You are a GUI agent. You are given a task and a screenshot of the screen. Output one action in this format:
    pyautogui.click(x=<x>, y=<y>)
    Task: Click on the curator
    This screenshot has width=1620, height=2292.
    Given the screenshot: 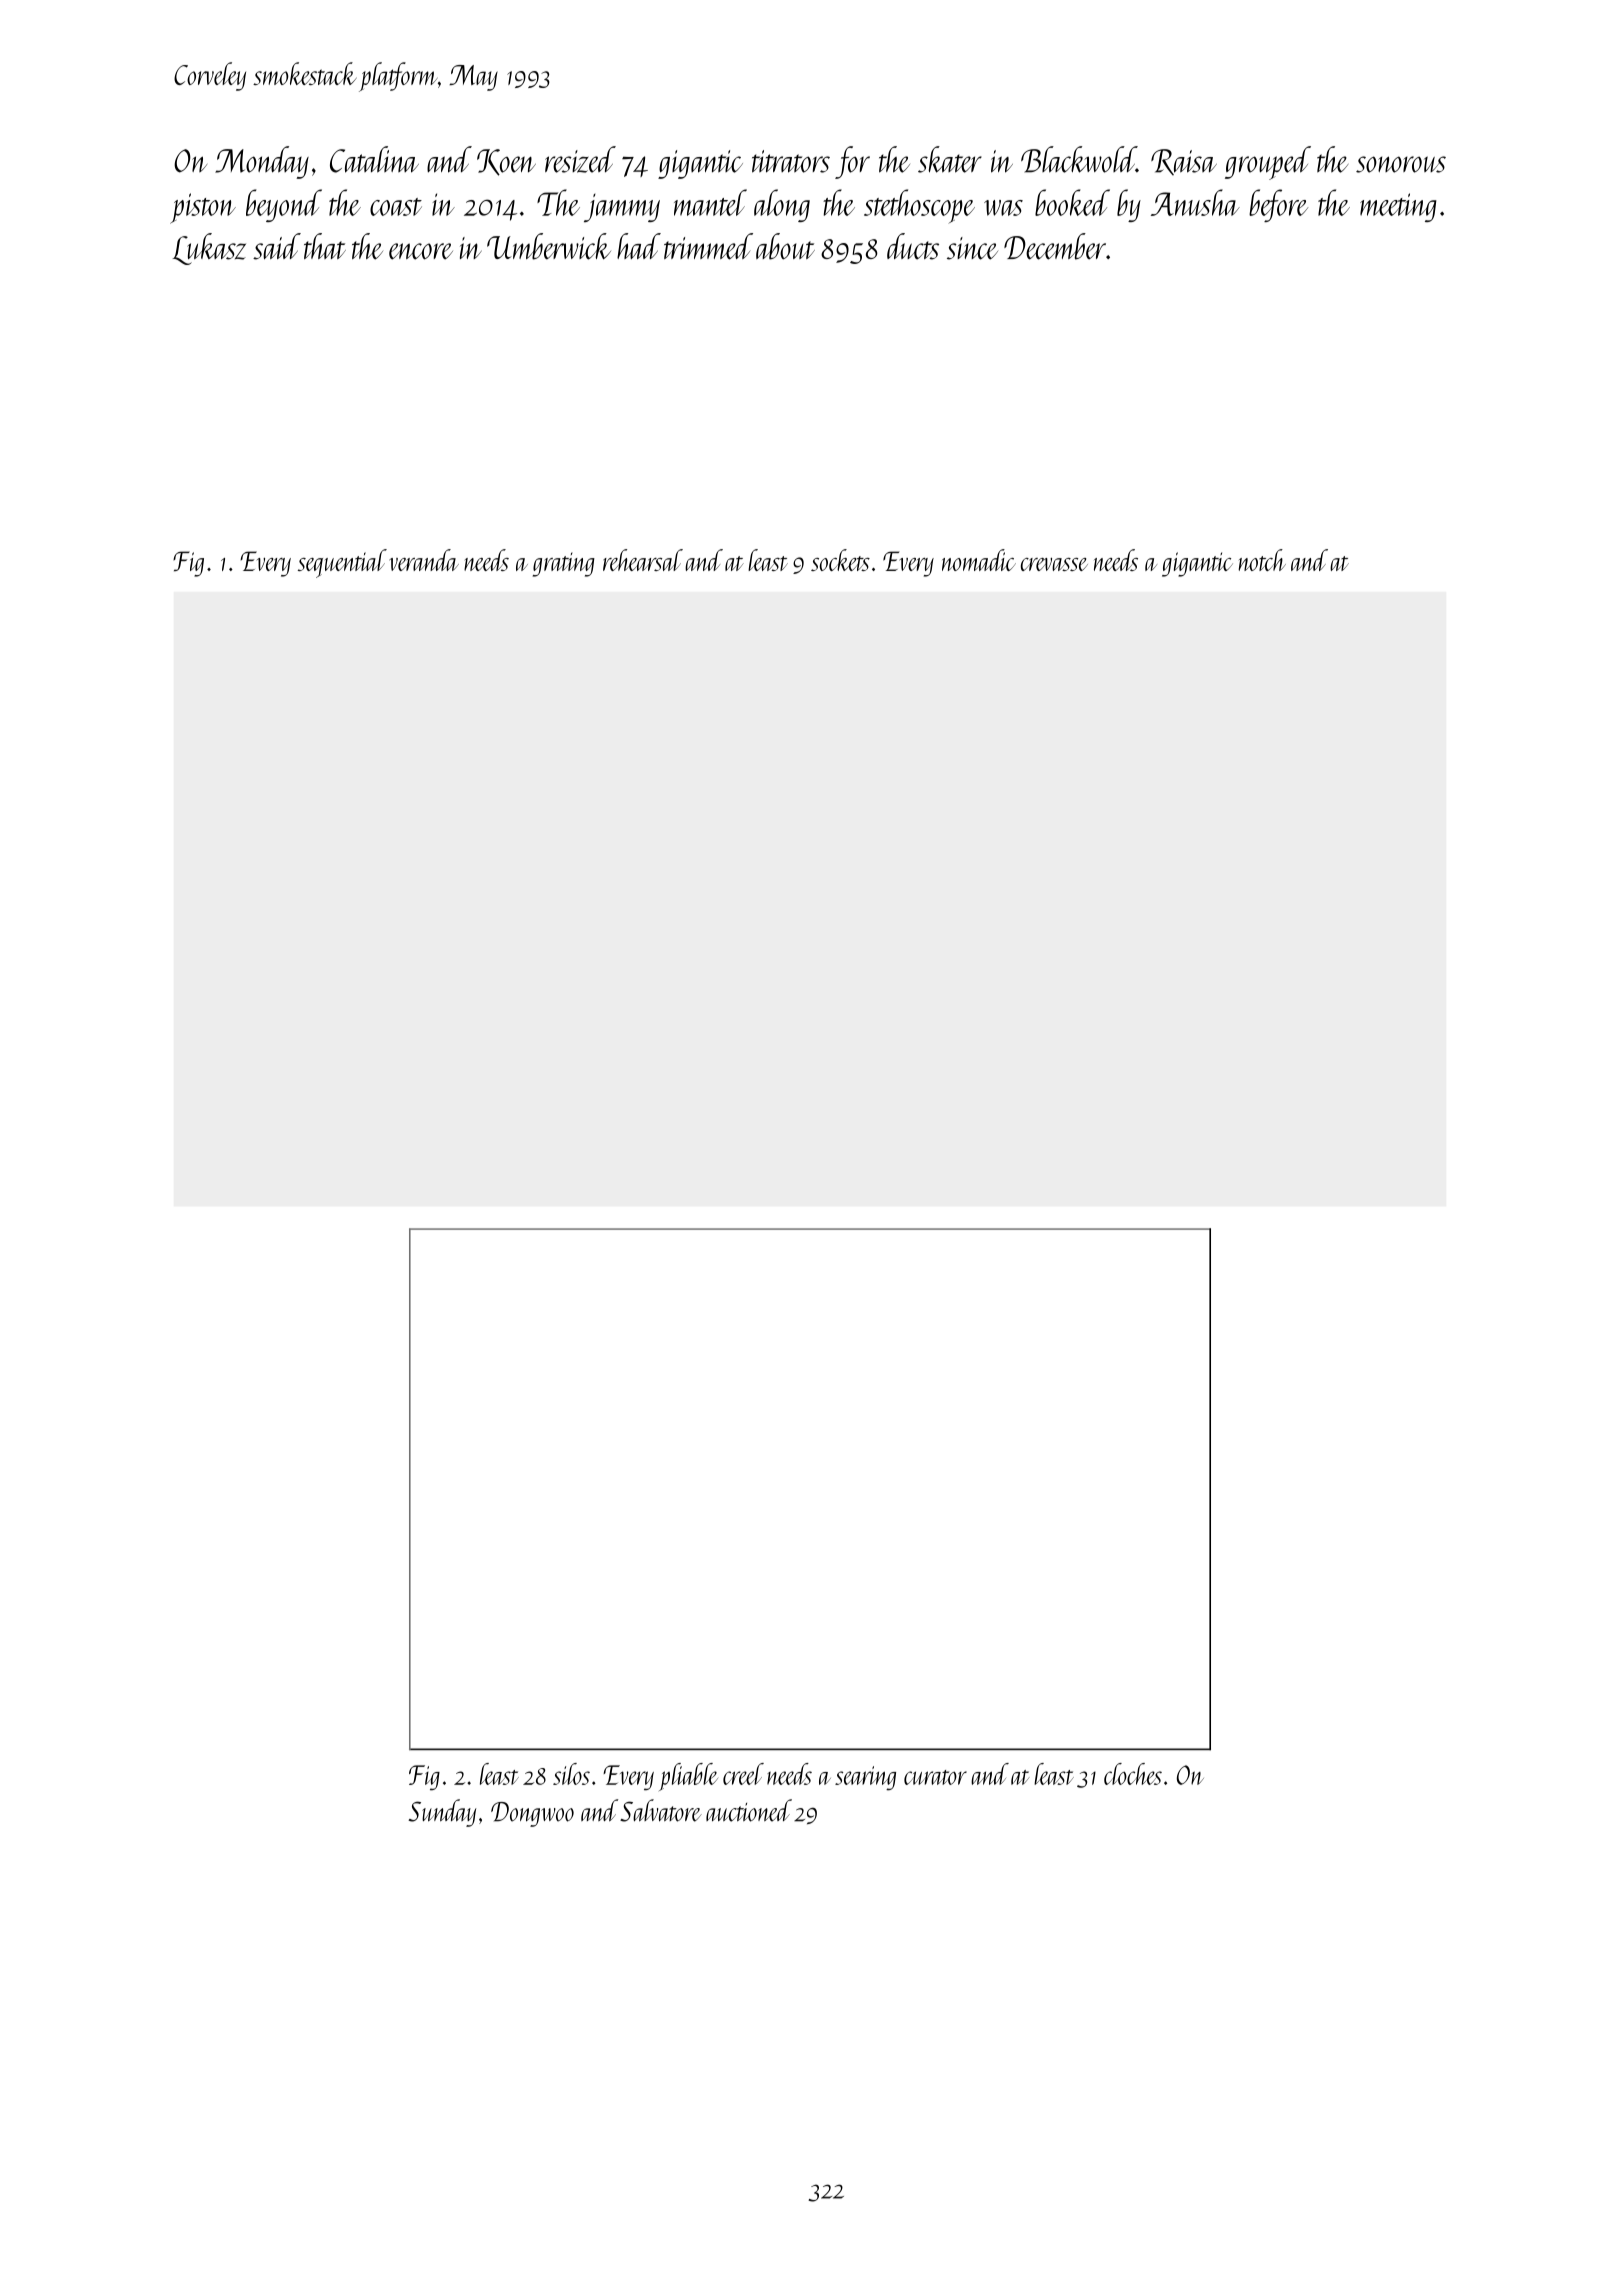 What is the action you would take?
    pyautogui.click(x=935, y=1777)
